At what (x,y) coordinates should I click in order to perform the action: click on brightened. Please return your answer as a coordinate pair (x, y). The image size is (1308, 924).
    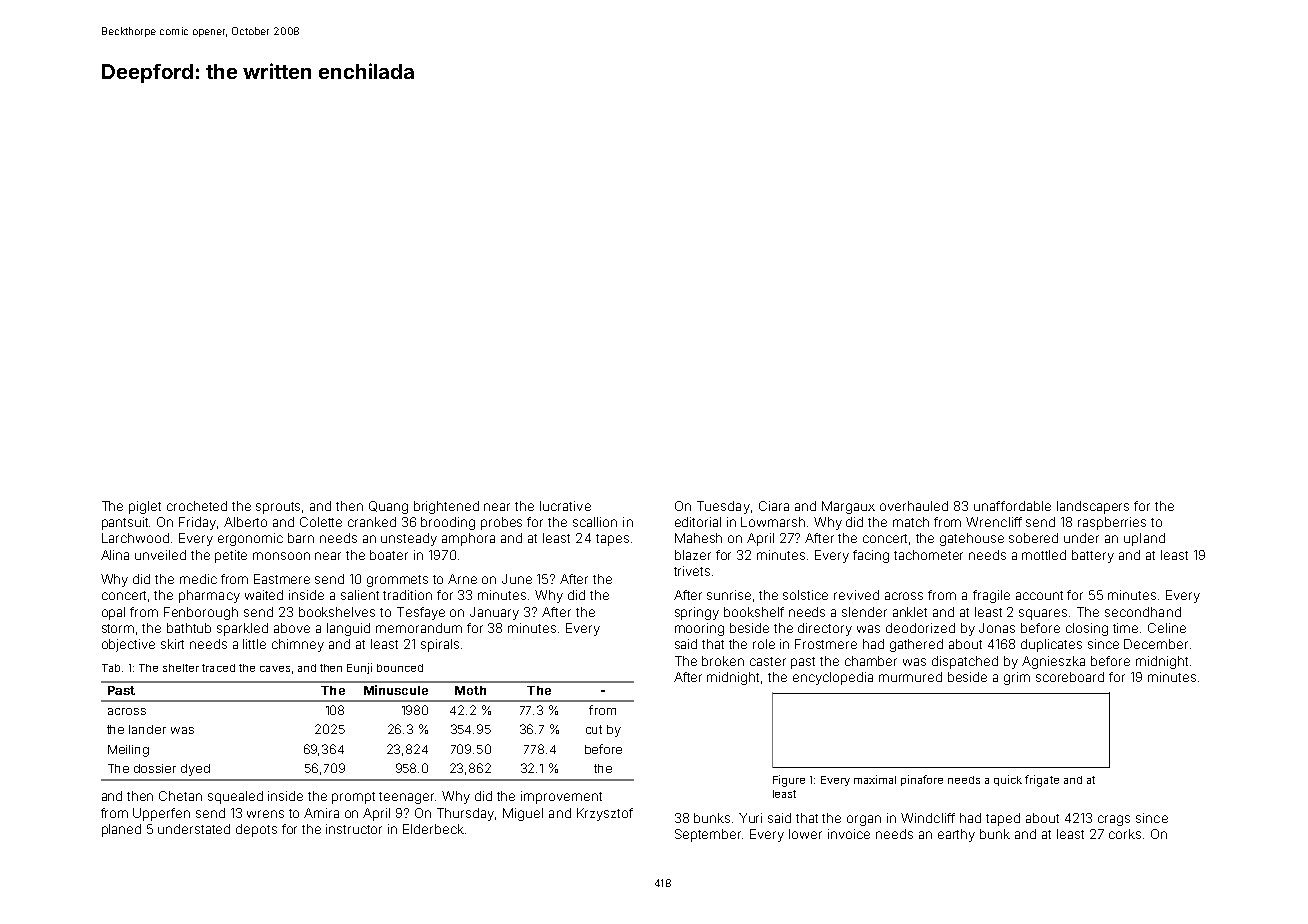
    Looking at the image, I should click on (446, 507).
